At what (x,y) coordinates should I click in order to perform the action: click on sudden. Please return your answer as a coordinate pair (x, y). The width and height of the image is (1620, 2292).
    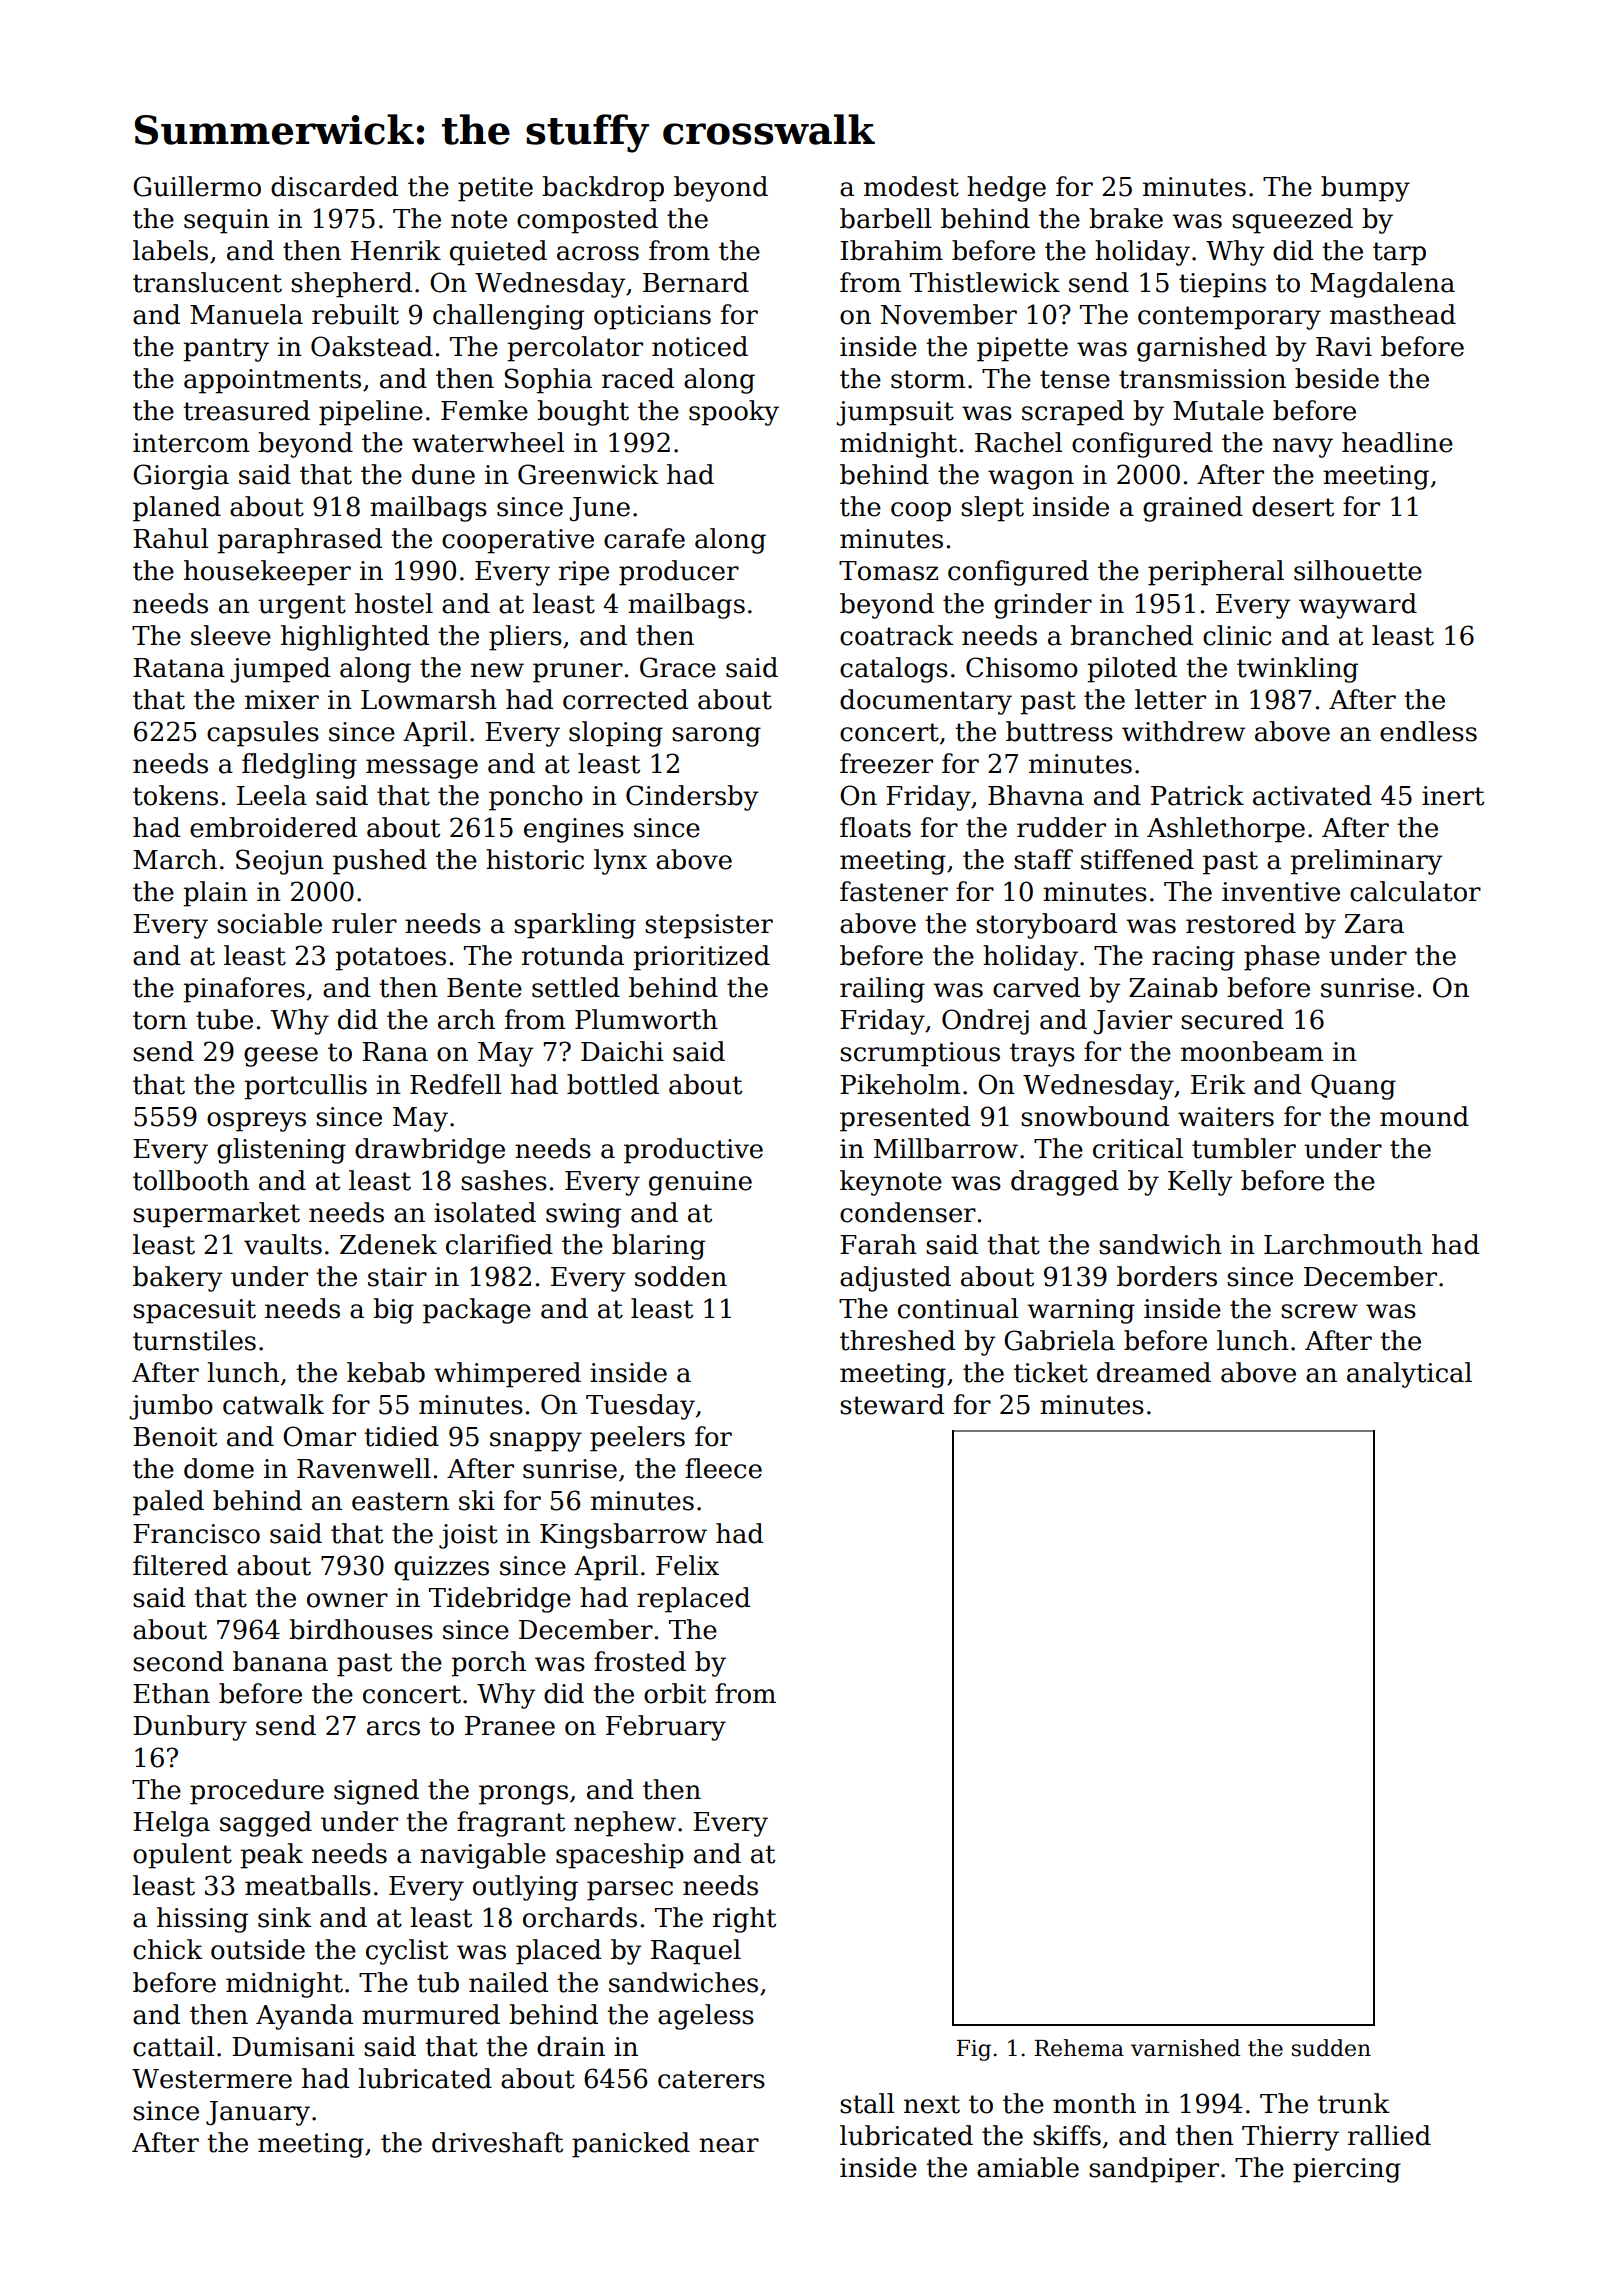
    Looking at the image, I should click on (1331, 2048).
